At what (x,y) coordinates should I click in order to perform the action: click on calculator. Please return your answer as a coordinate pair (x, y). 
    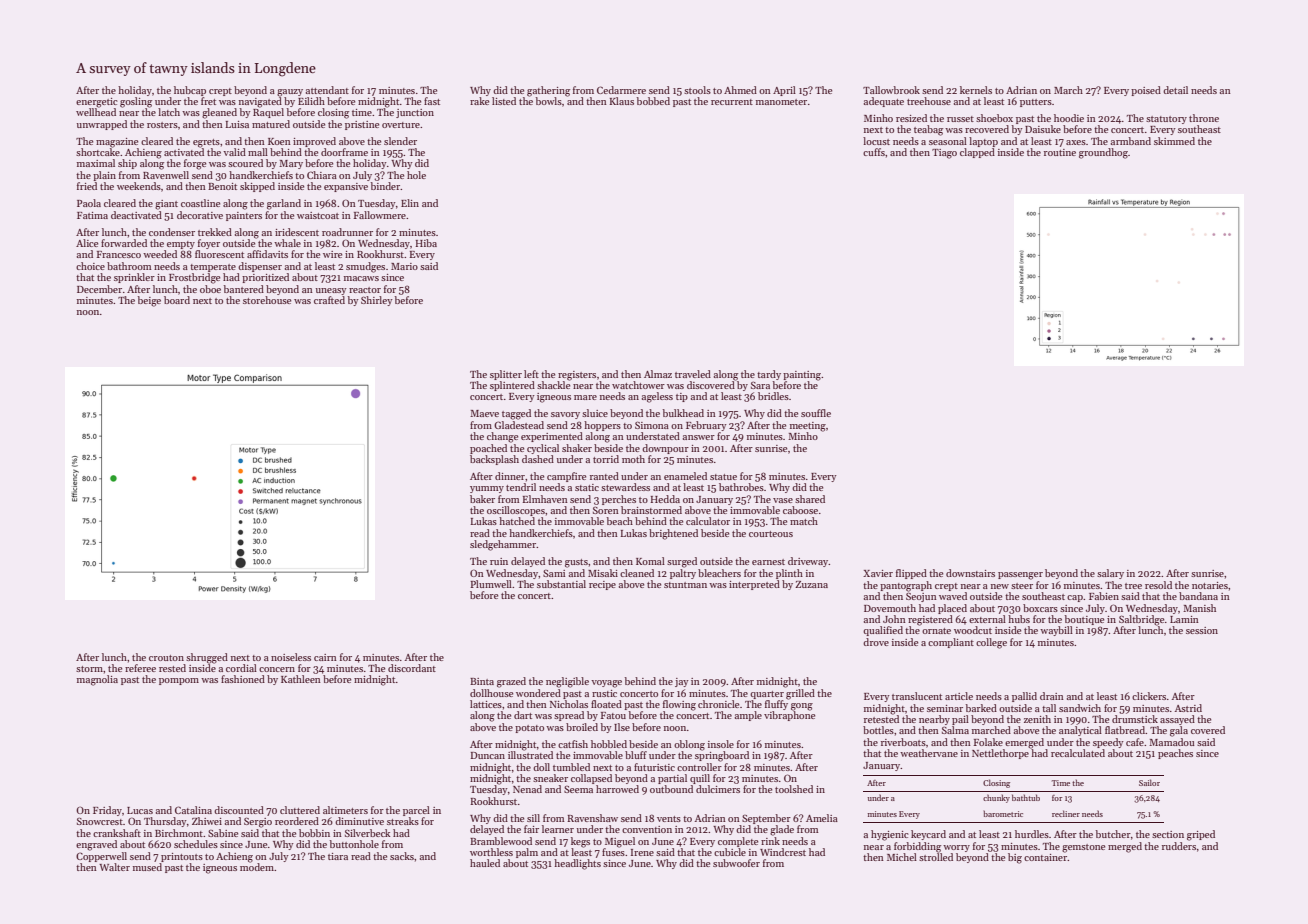
    Looking at the image, I should click on (708, 521).
